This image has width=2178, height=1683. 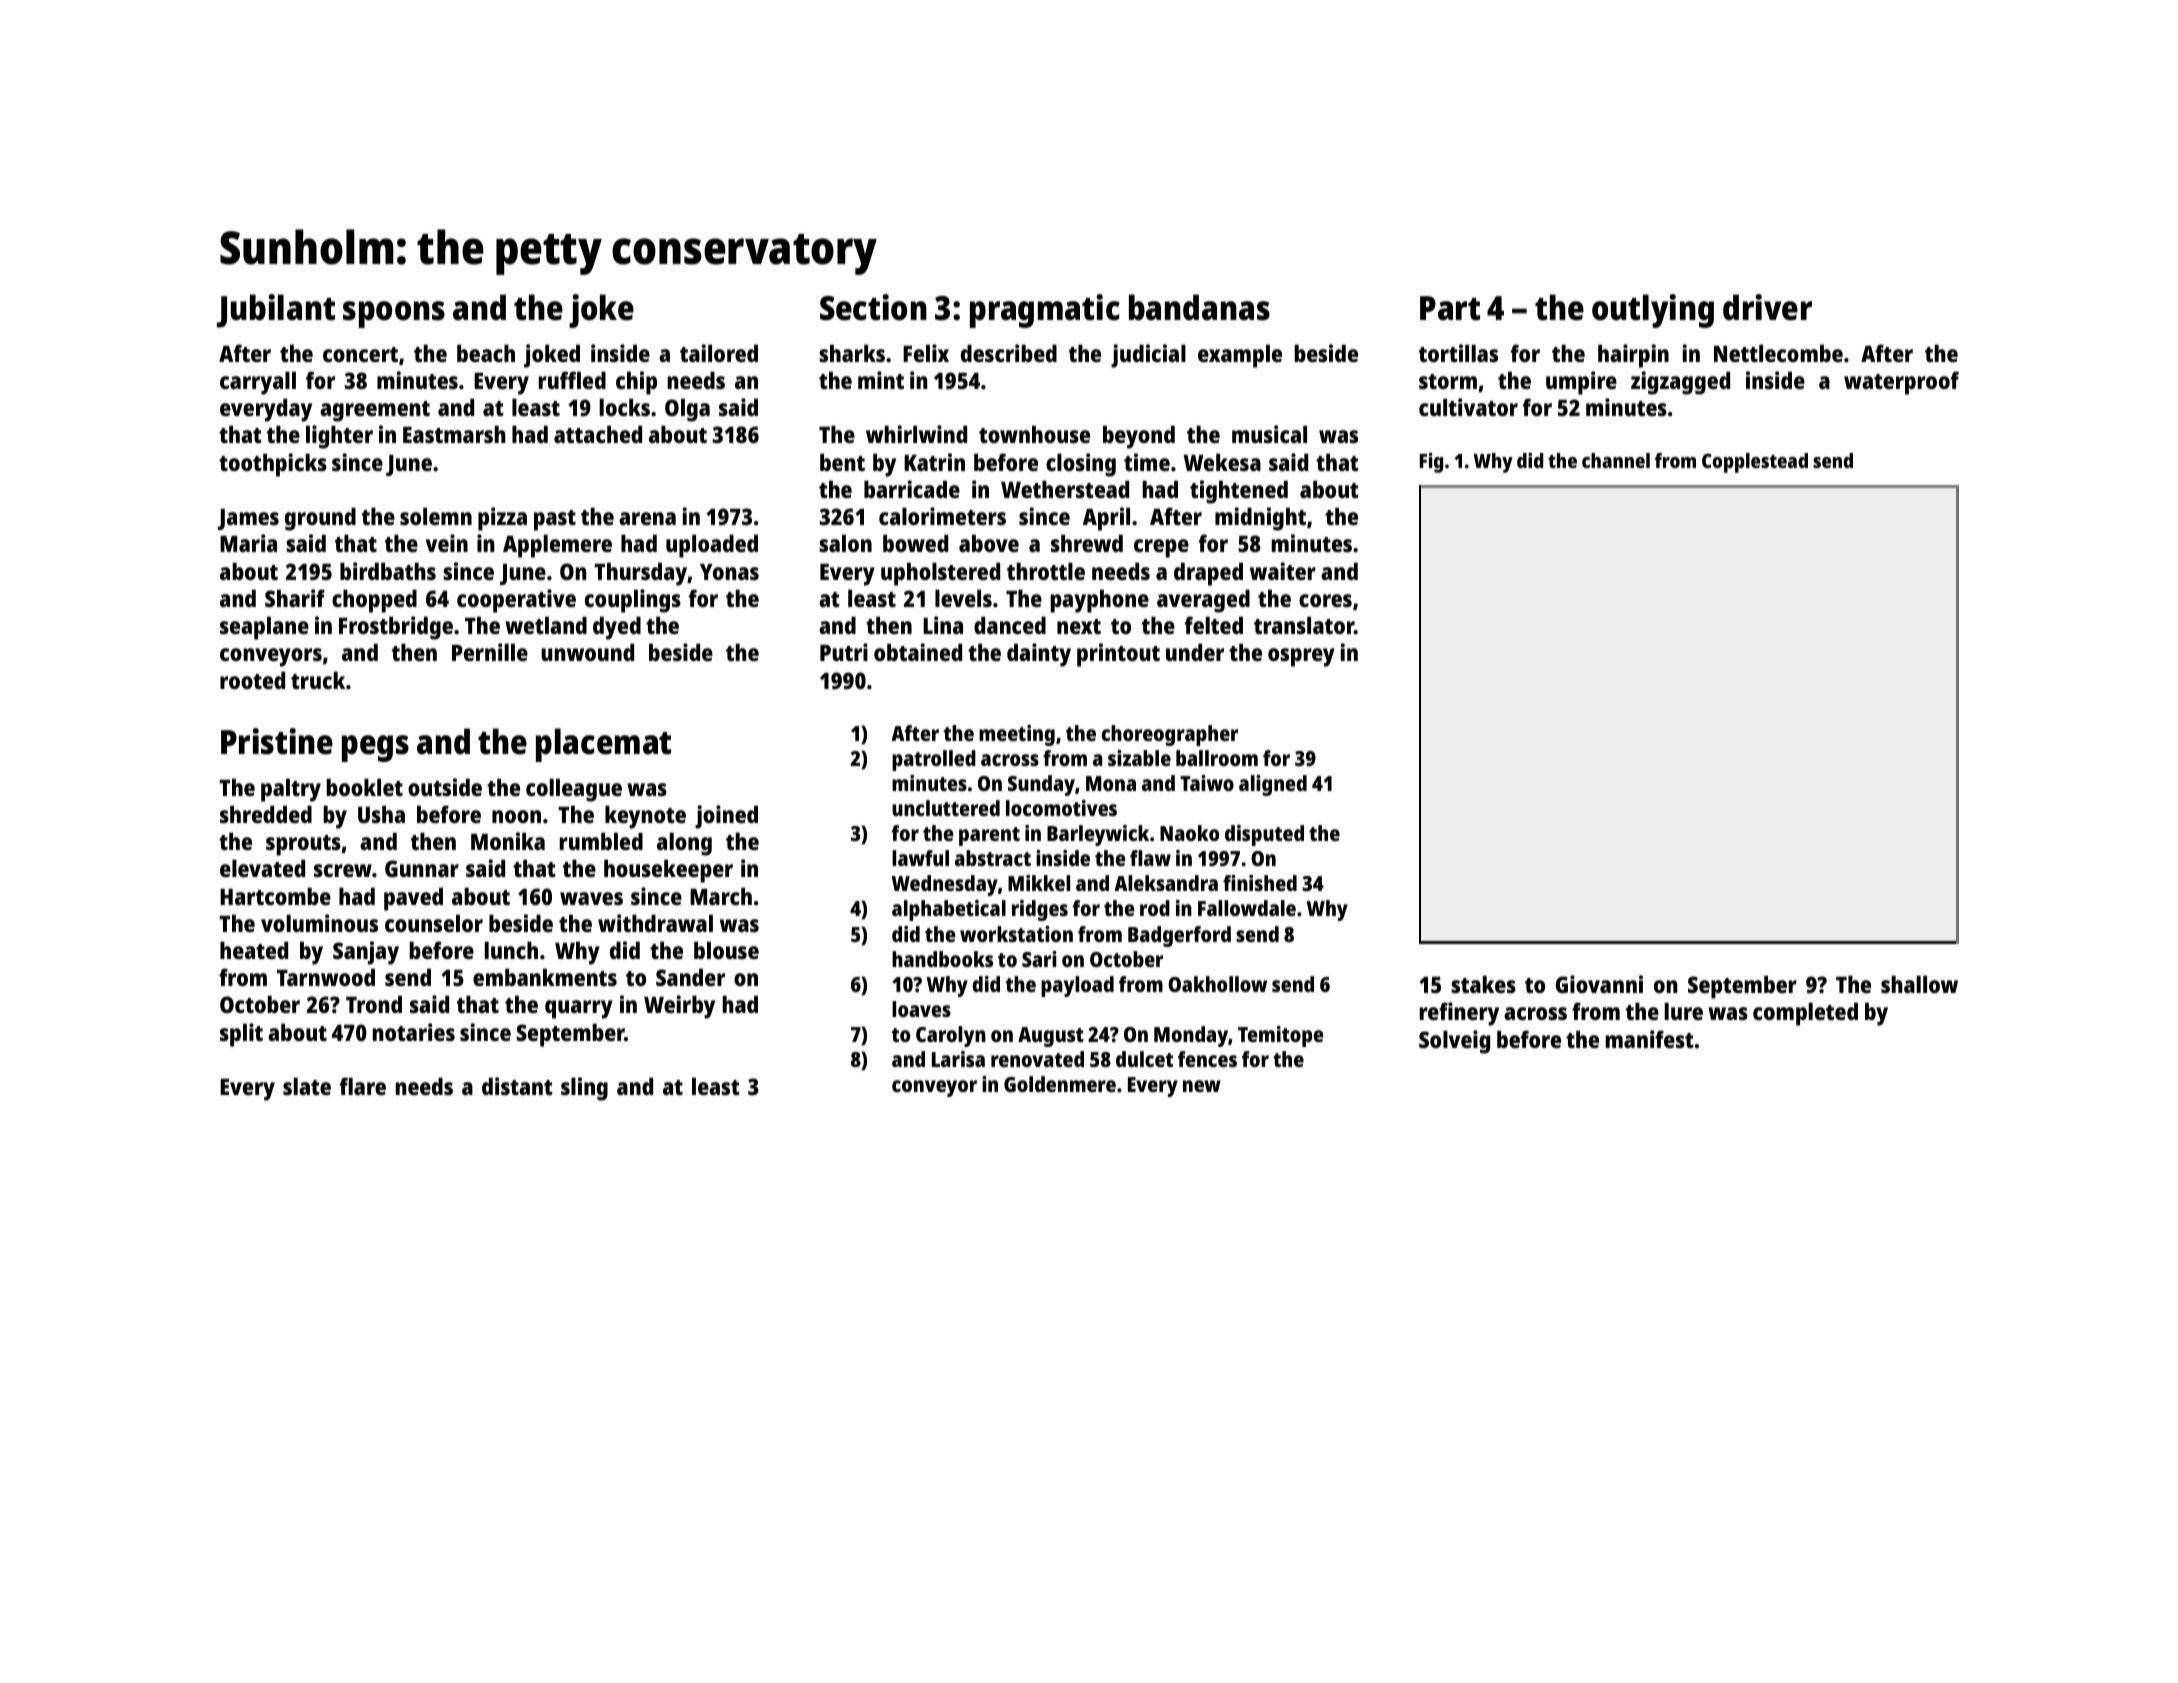 I want to click on cores, so click(x=1325, y=600).
